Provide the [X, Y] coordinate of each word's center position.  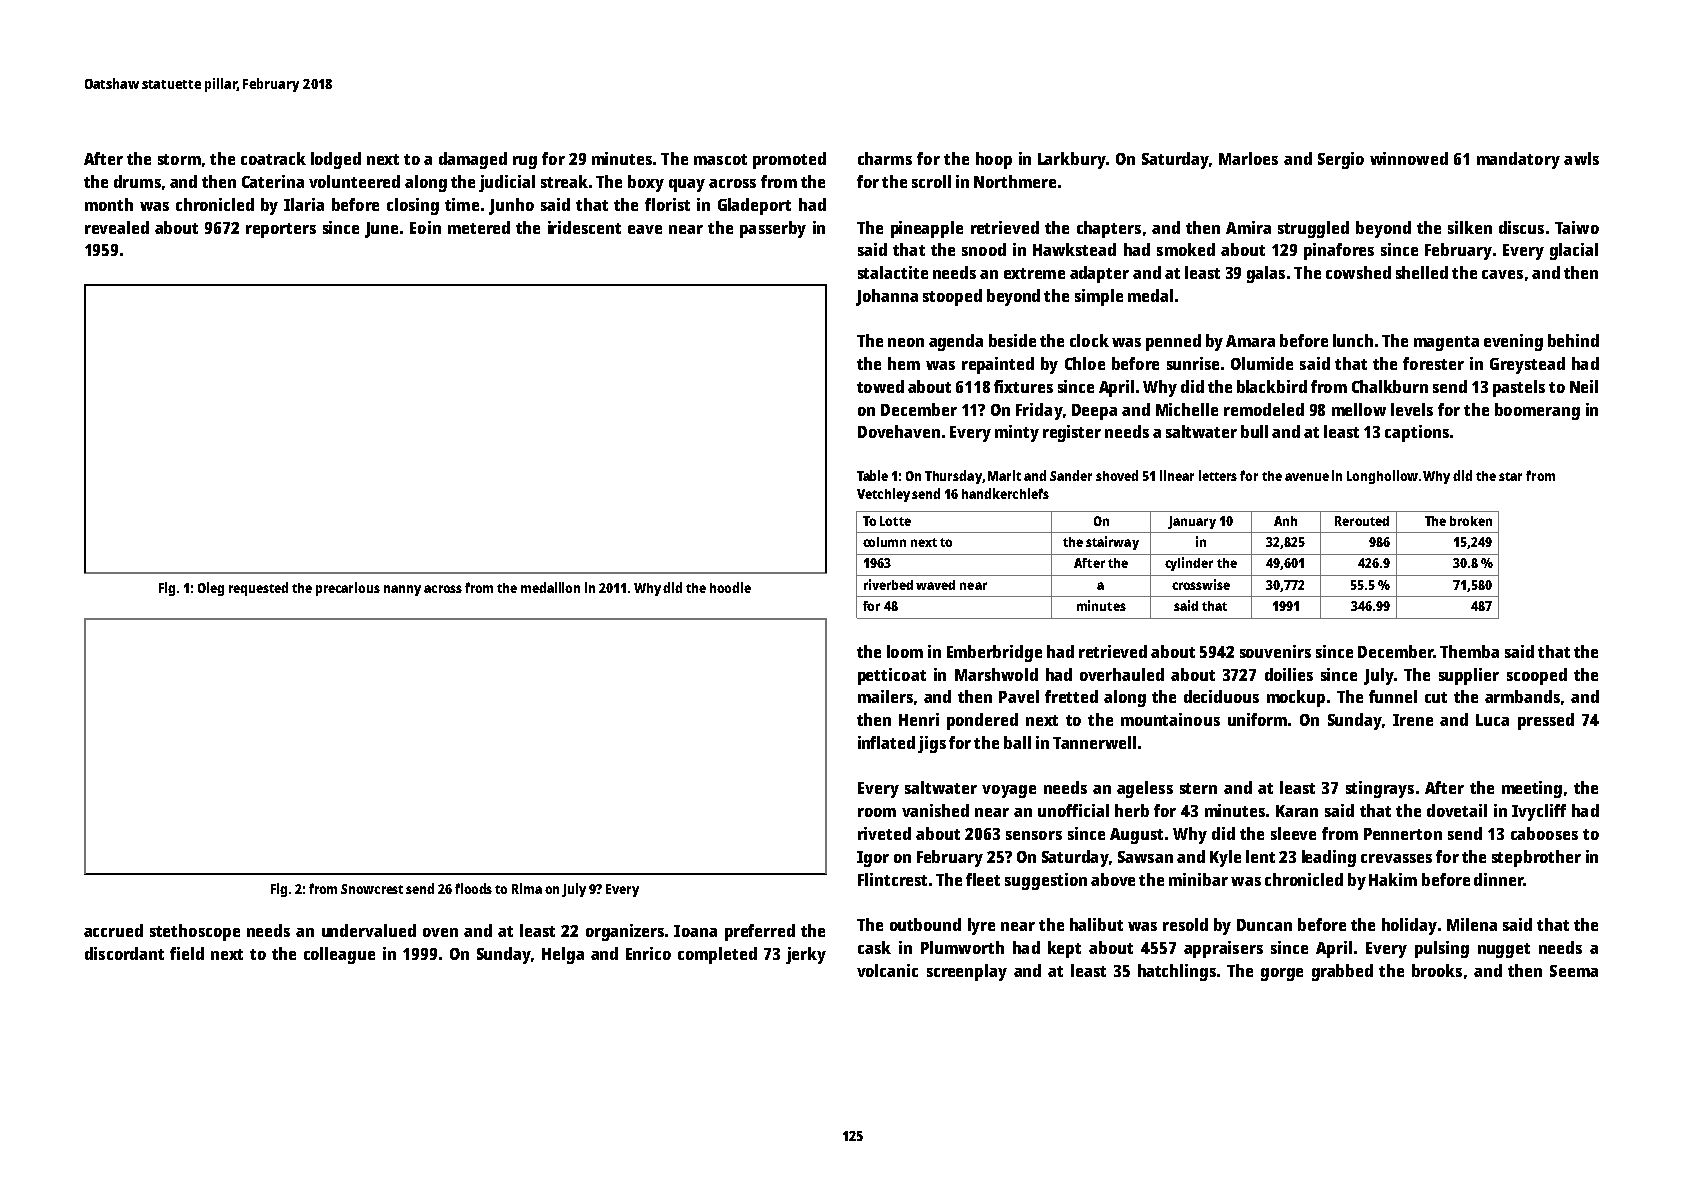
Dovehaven [899, 431]
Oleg [211, 589]
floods [473, 888]
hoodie [730, 587]
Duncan [1264, 925]
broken [1471, 521]
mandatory [1518, 160]
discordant [124, 953]
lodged [336, 160]
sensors [1034, 835]
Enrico [648, 953]
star [1510, 476]
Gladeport [754, 206]
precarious [348, 589]
